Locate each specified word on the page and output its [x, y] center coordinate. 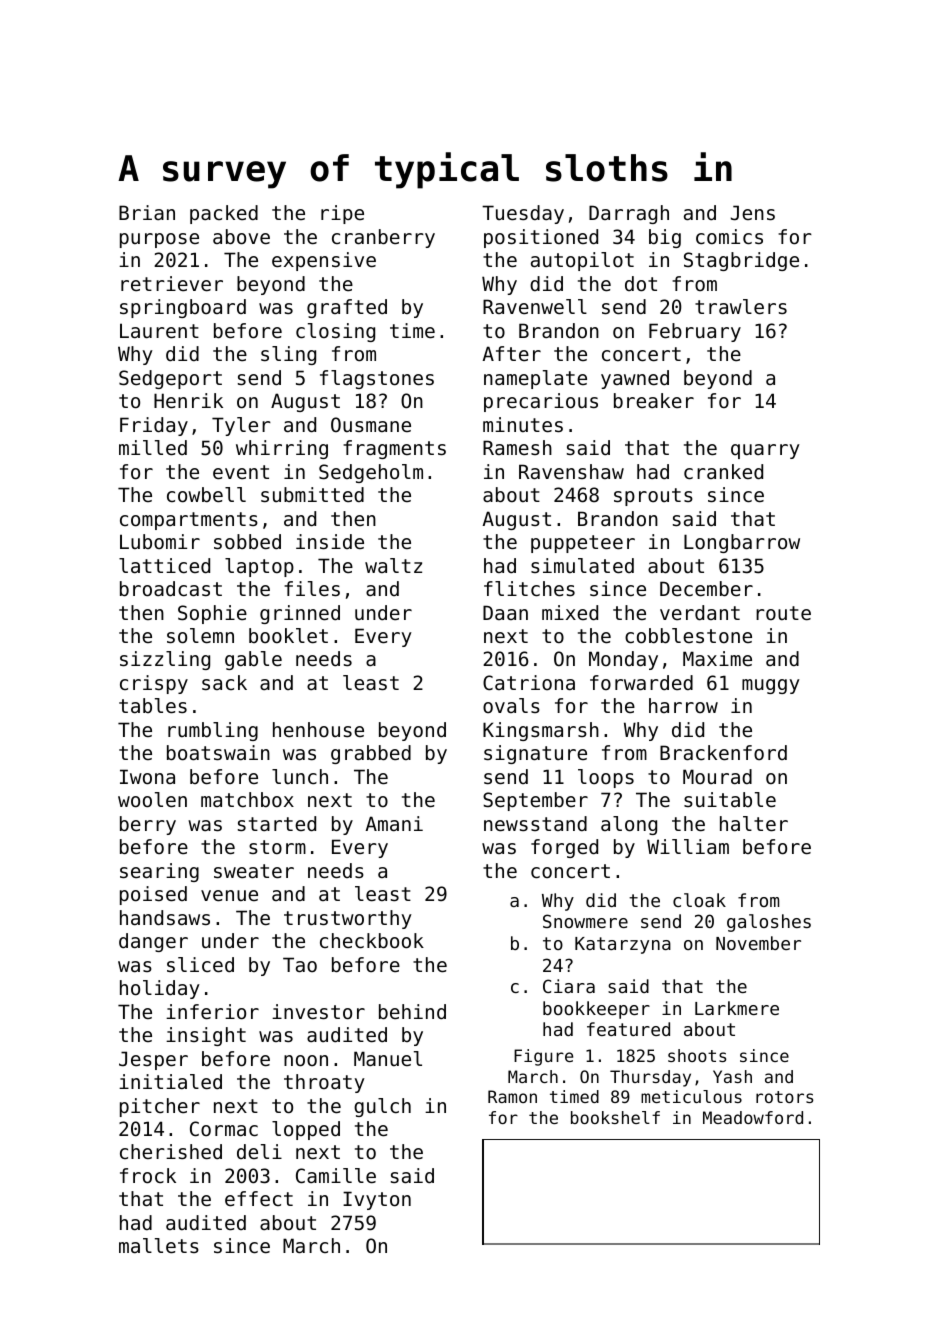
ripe [342, 214]
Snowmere [585, 921]
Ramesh [517, 447]
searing [159, 872]
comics [729, 237]
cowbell [206, 495]
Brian [147, 212]
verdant [700, 613]
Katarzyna [623, 945]
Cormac [224, 1129]
